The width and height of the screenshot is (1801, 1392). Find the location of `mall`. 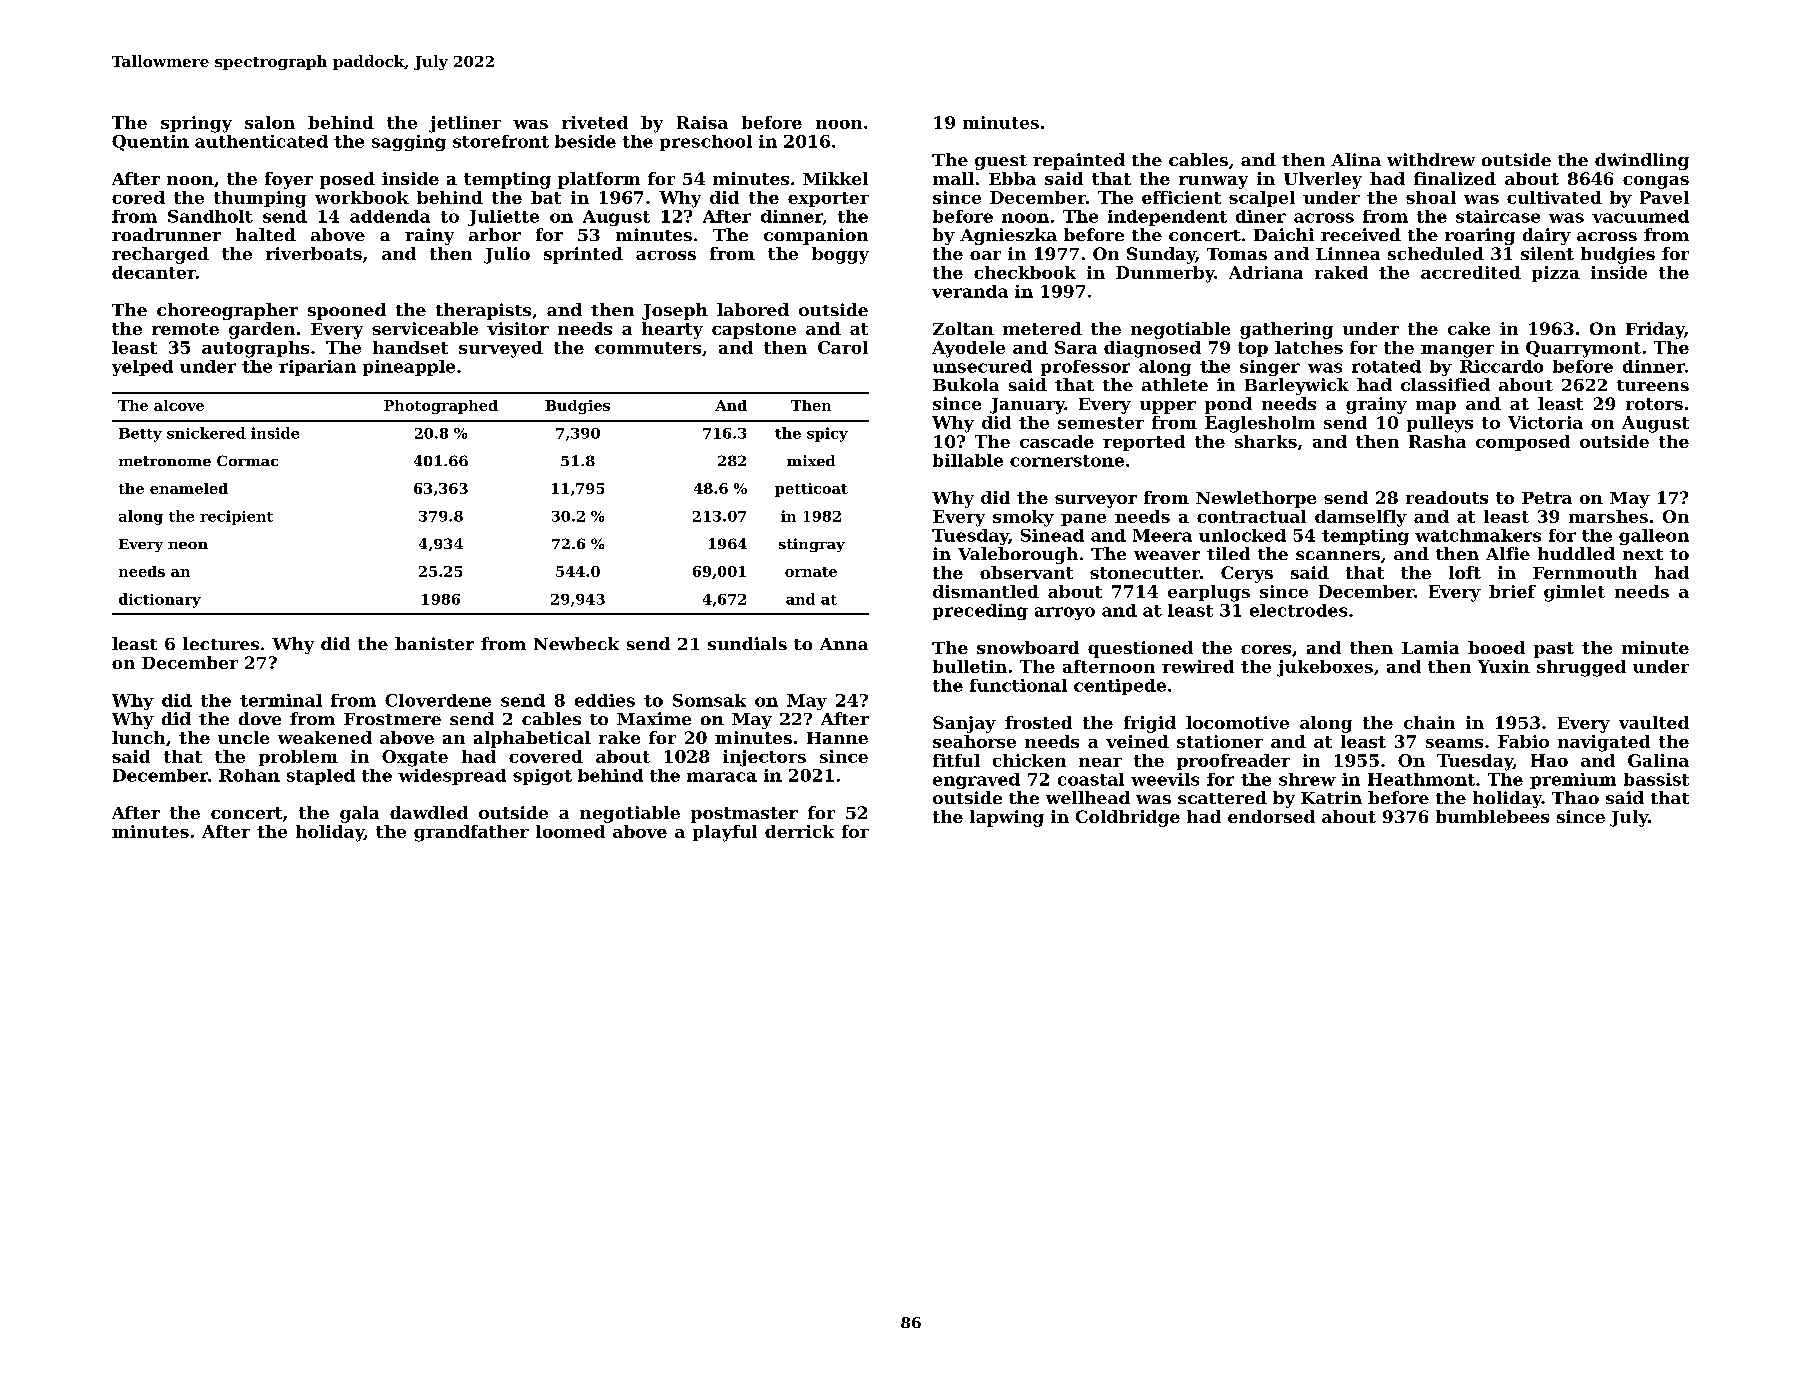

mall is located at coordinates (953, 178).
